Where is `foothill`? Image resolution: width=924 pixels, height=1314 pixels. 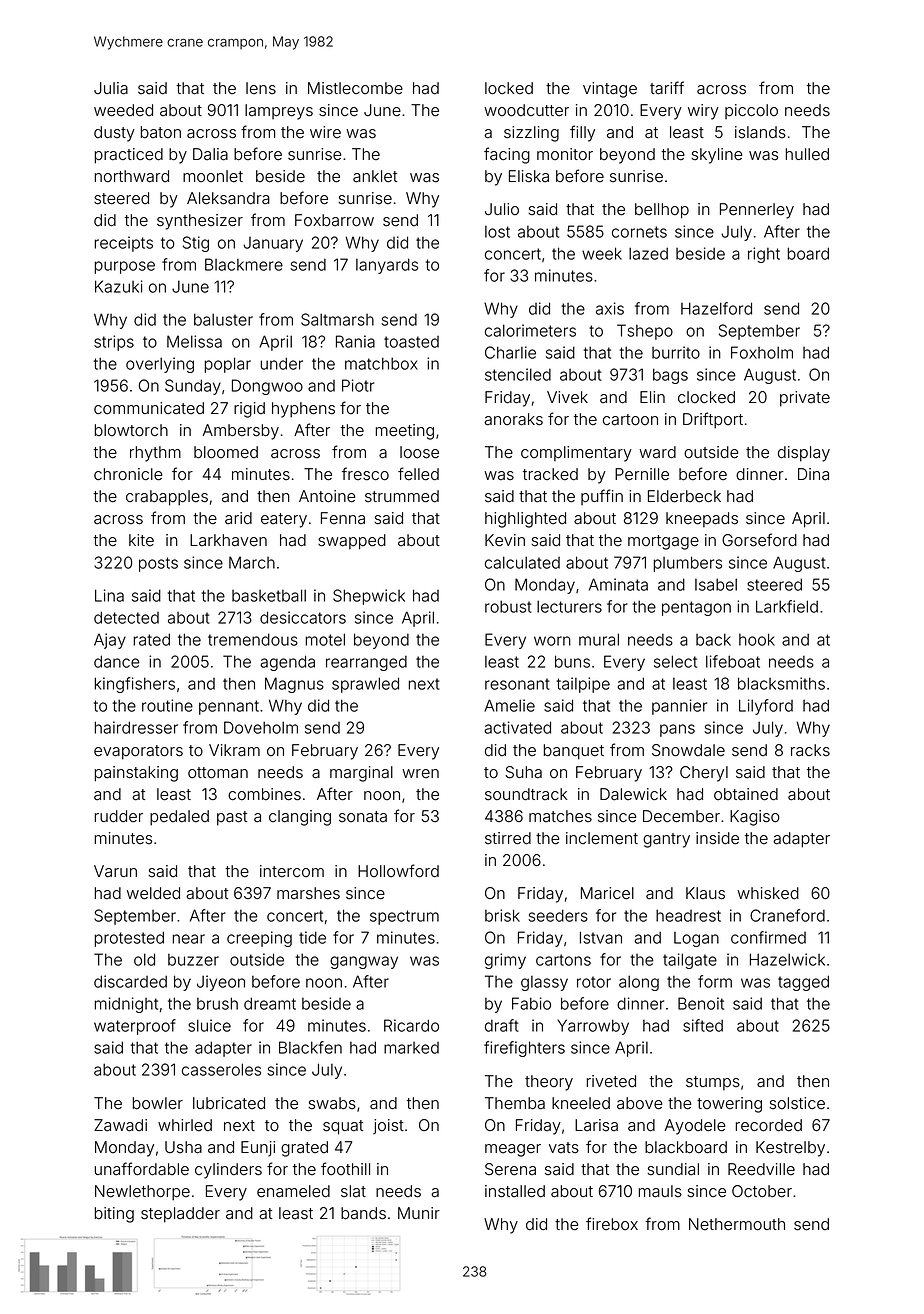 foothill is located at coordinates (345, 1169).
